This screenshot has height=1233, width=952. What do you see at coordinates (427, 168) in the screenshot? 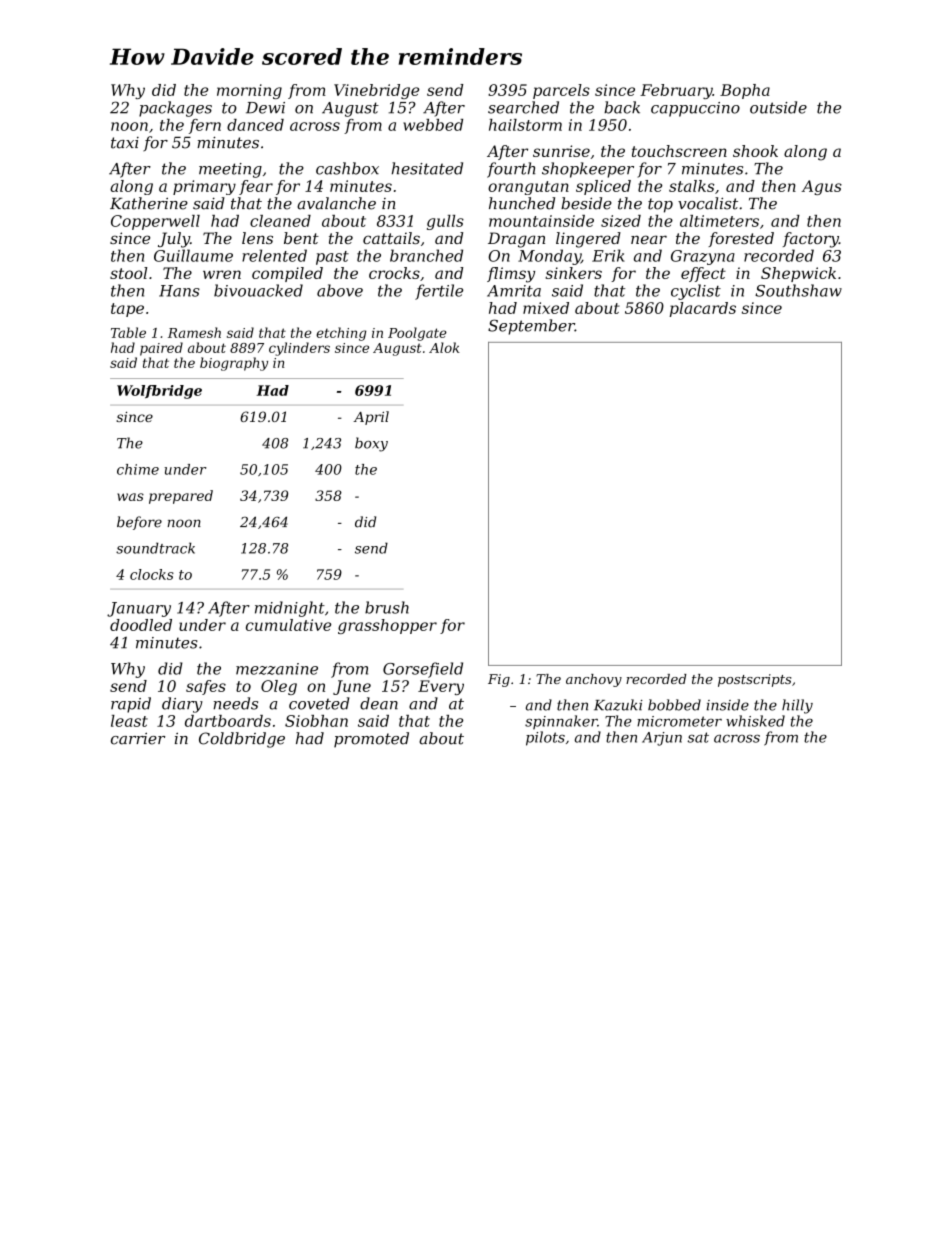
I see `hesitated` at bounding box center [427, 168].
